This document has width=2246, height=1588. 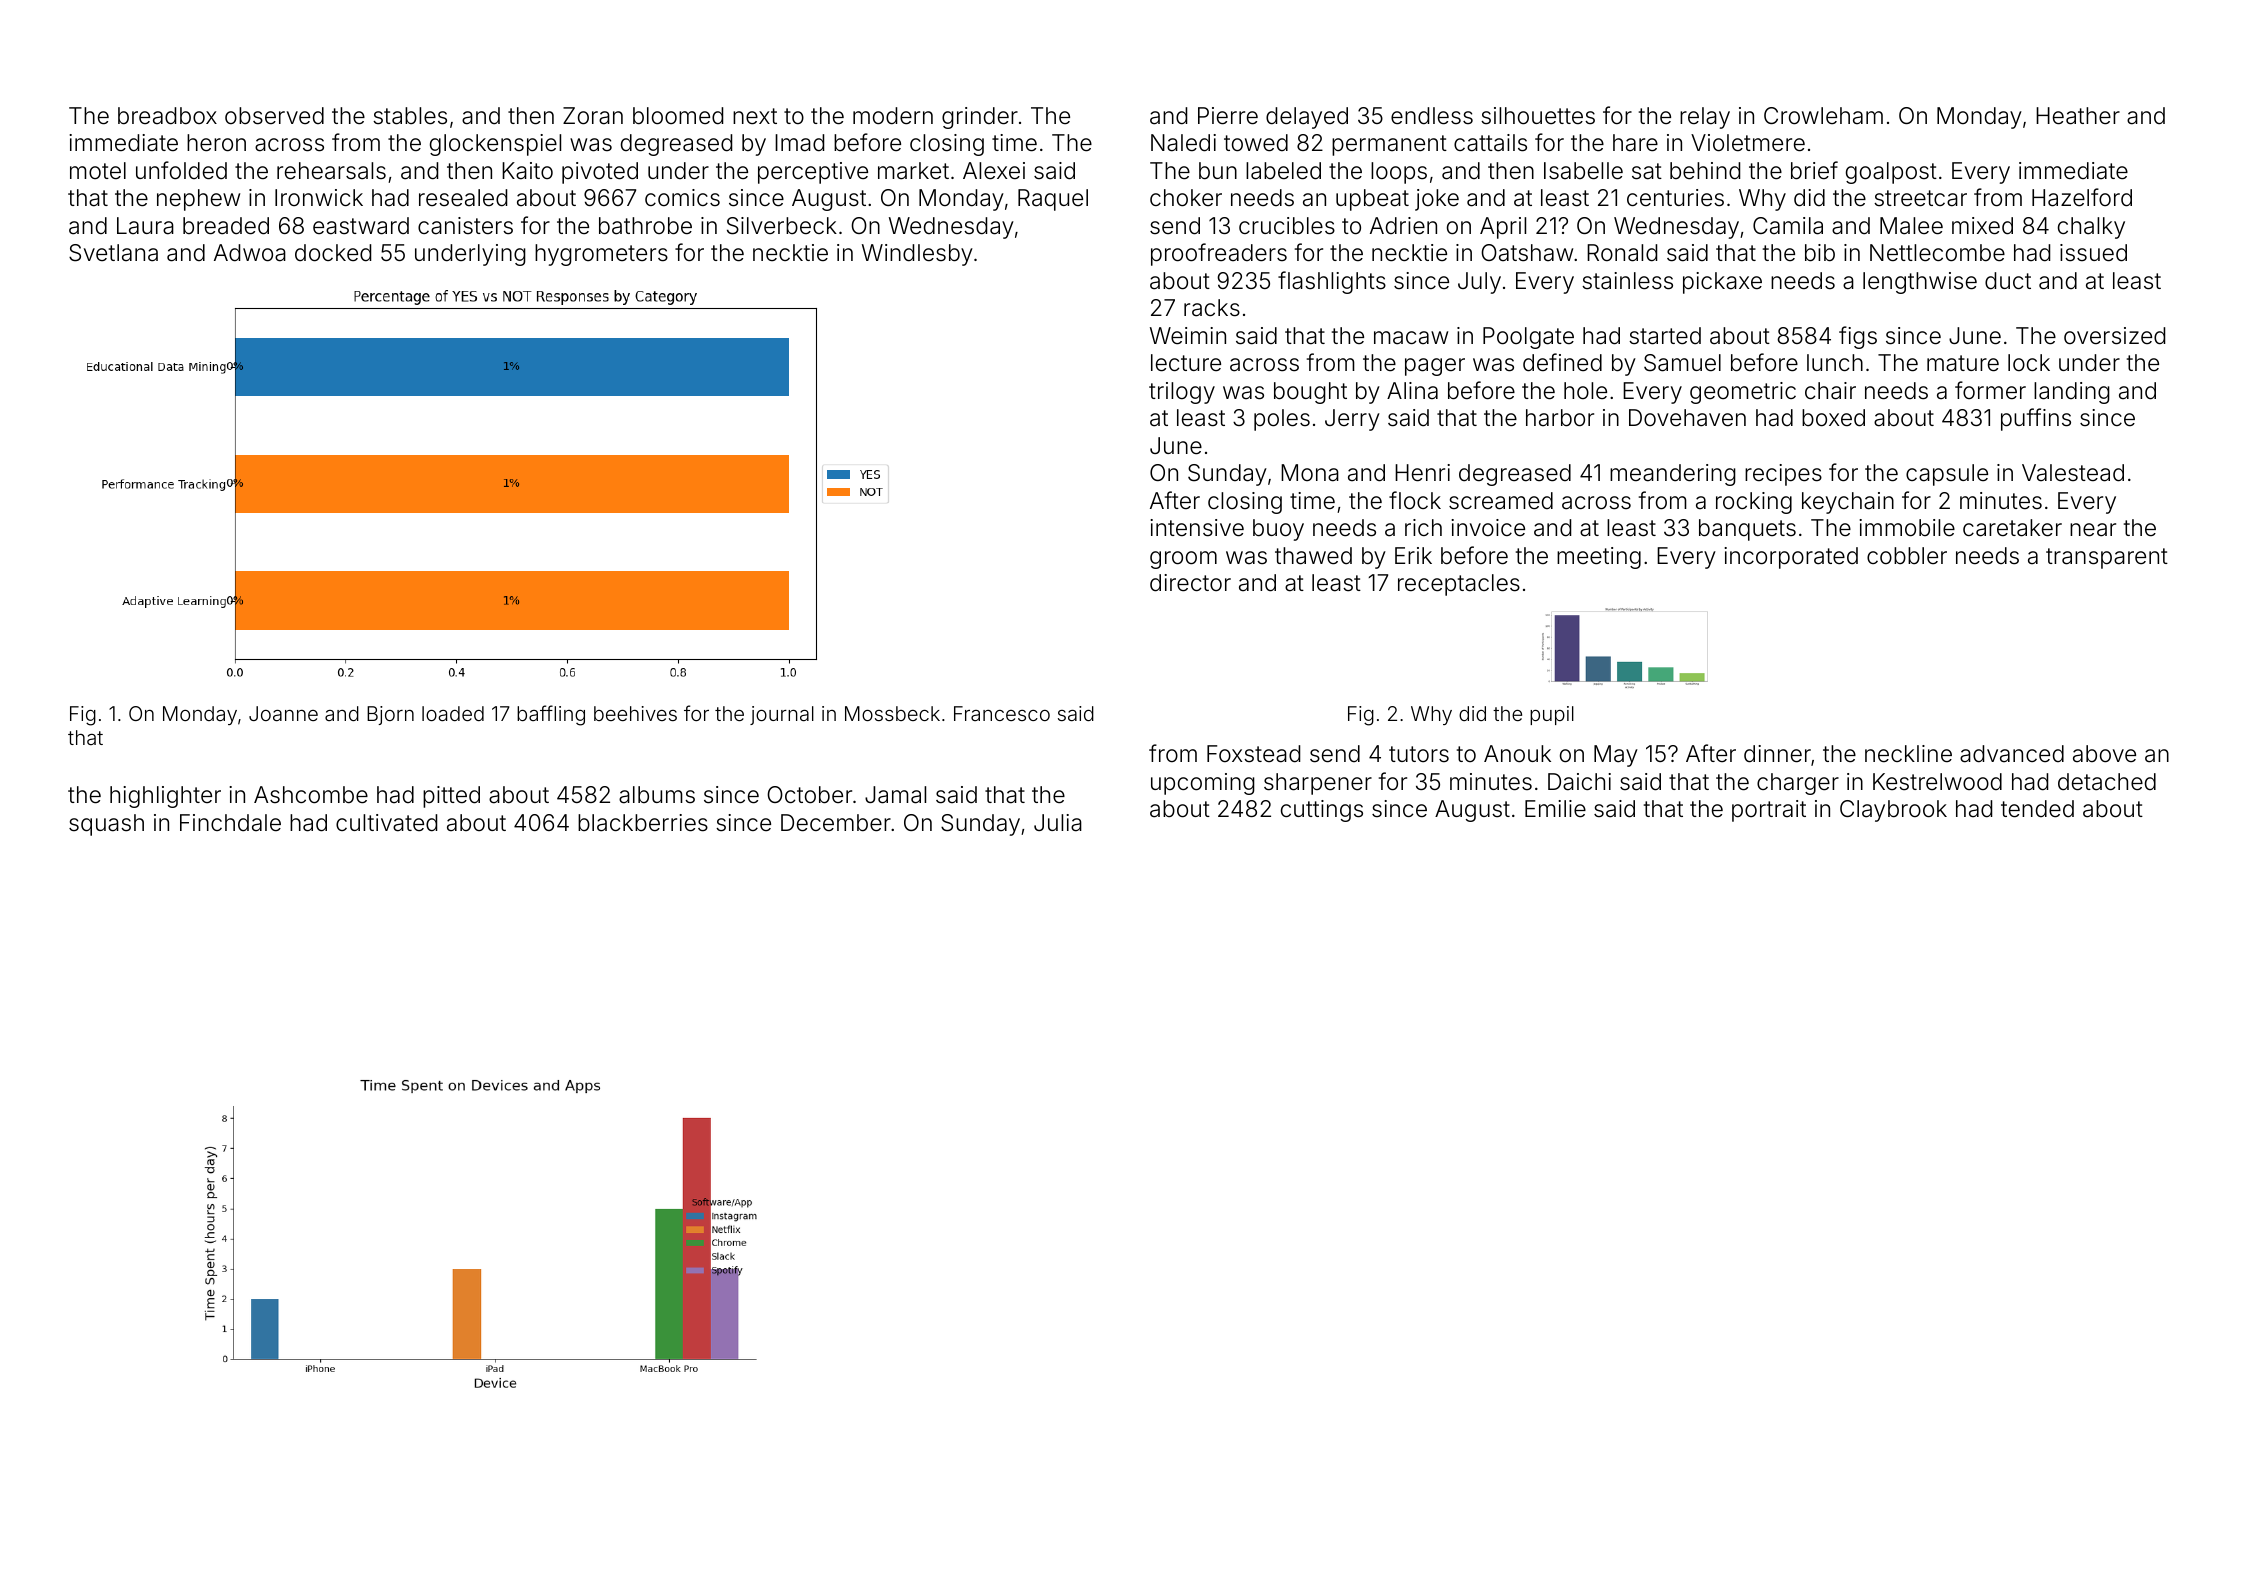 I want to click on Weimin, so click(x=1188, y=336).
